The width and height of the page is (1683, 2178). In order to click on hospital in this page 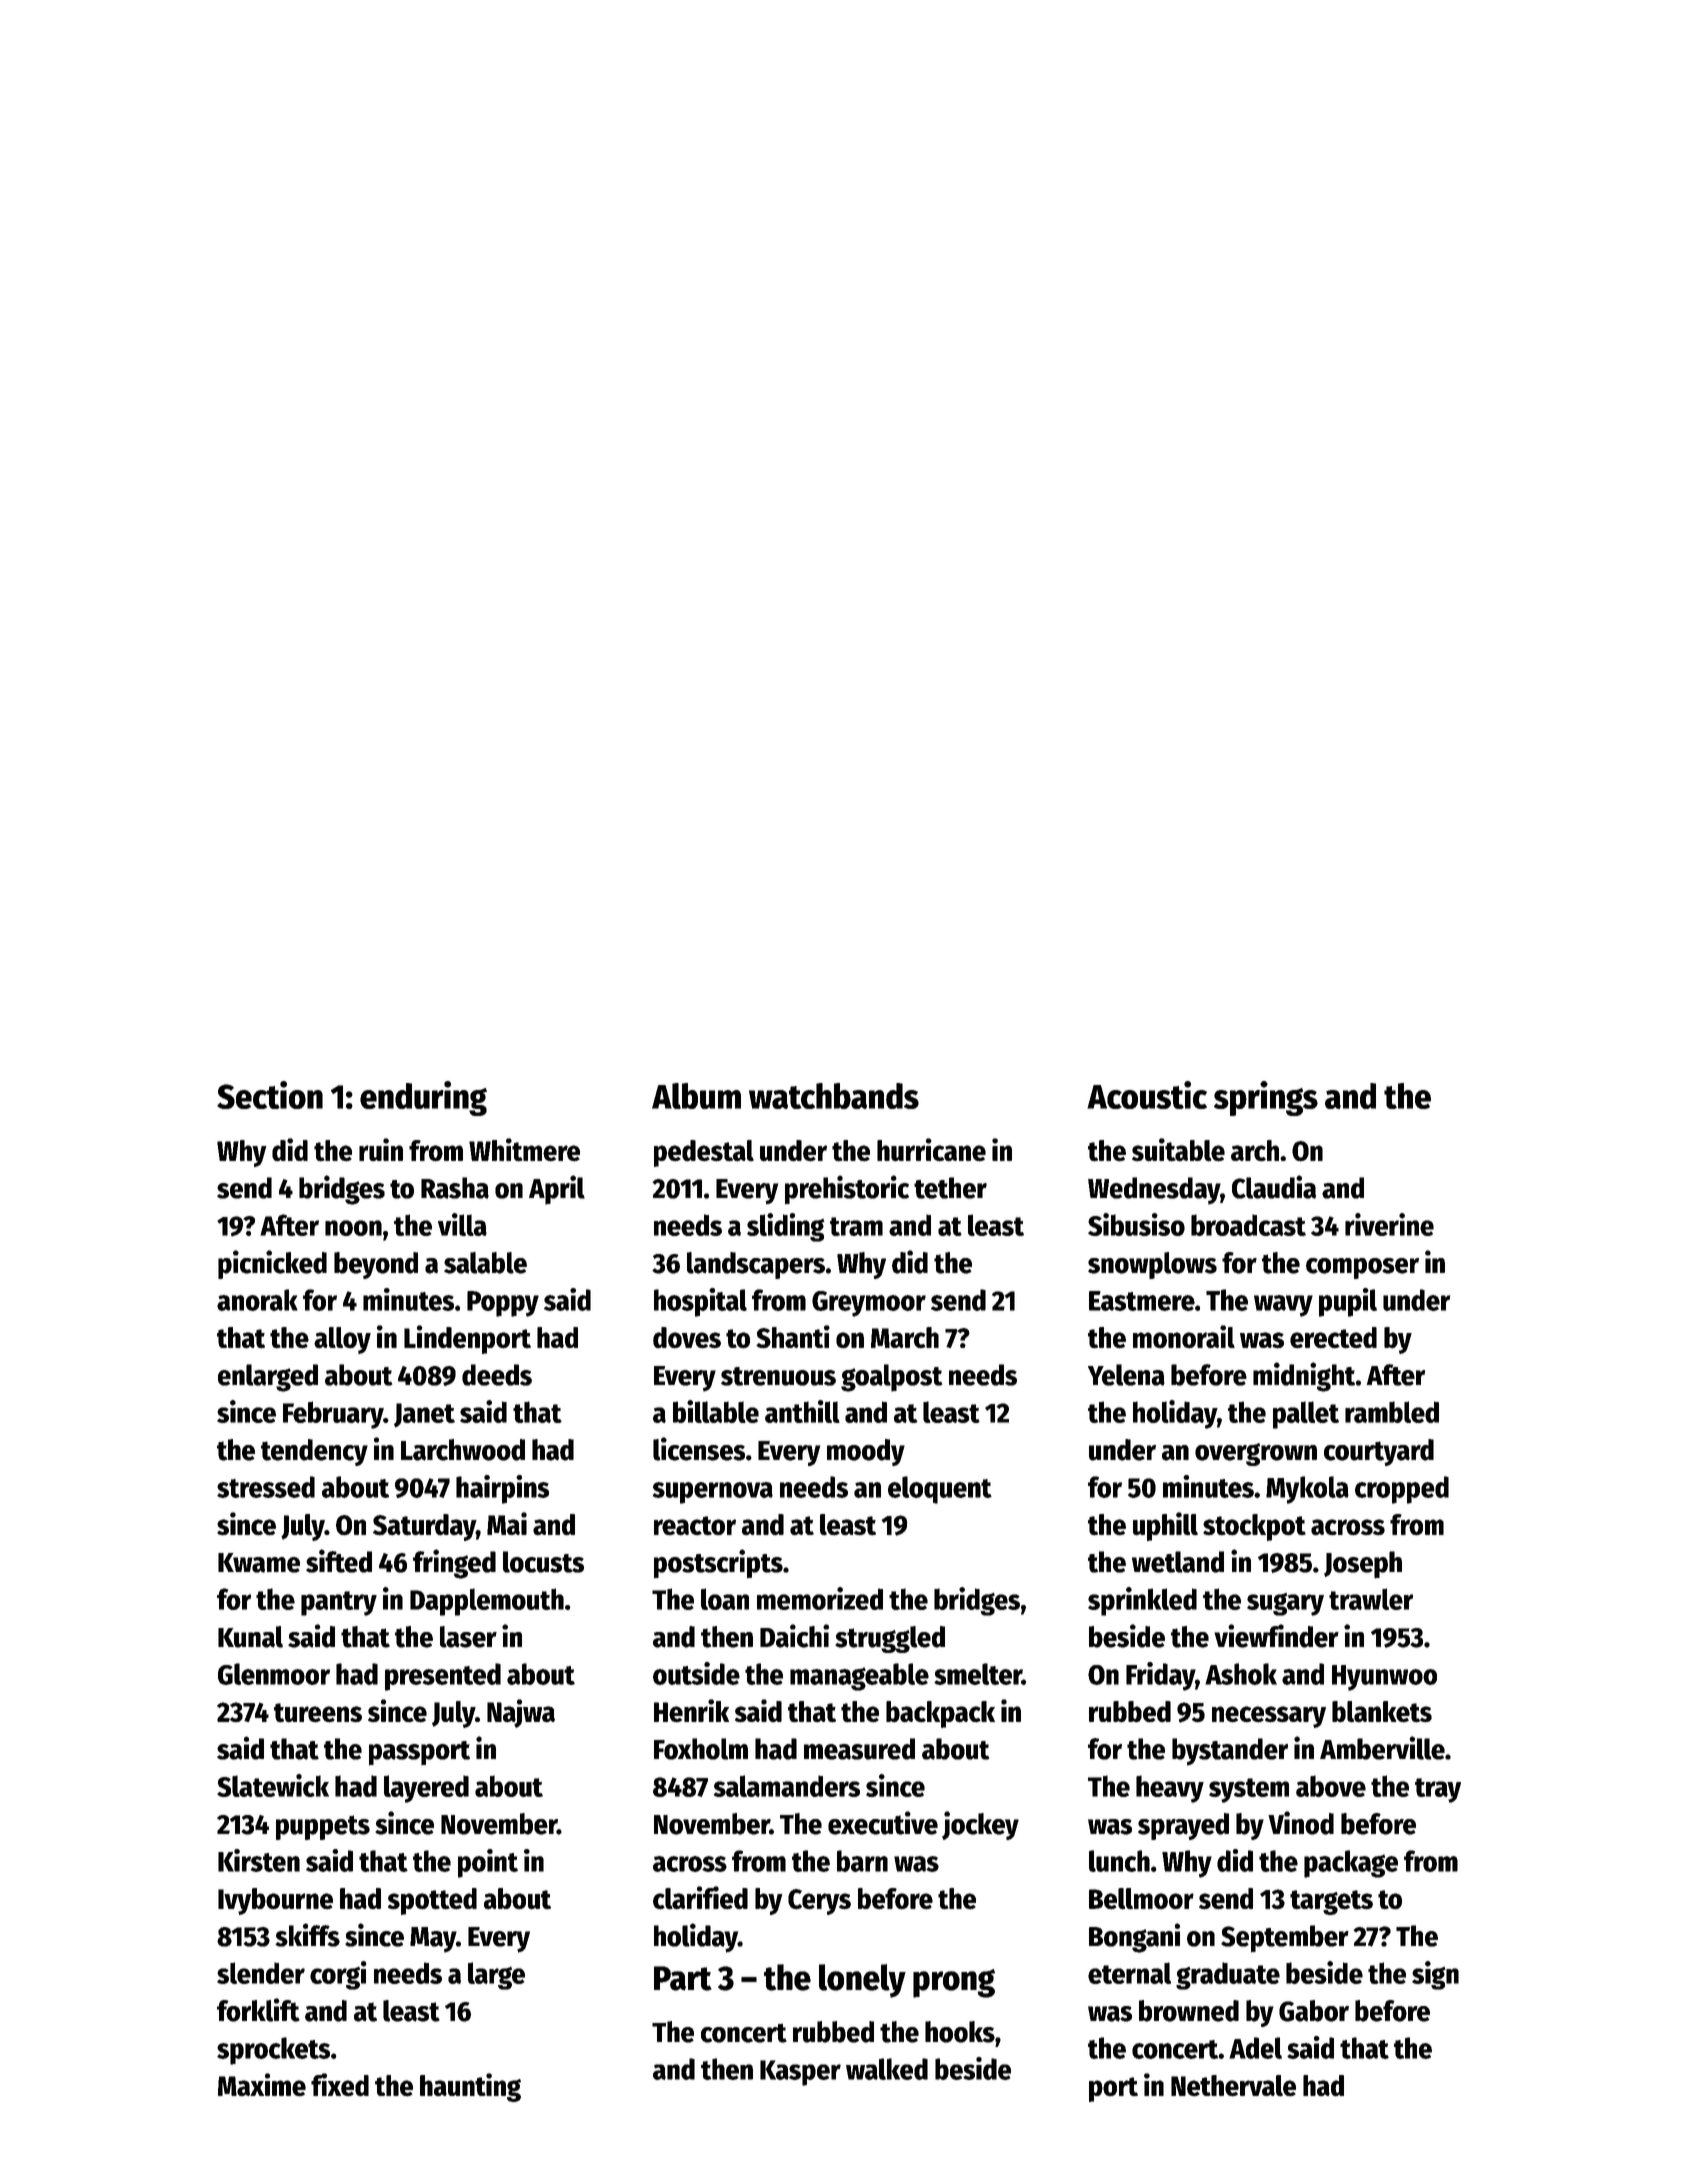, I will do `click(700, 1302)`.
